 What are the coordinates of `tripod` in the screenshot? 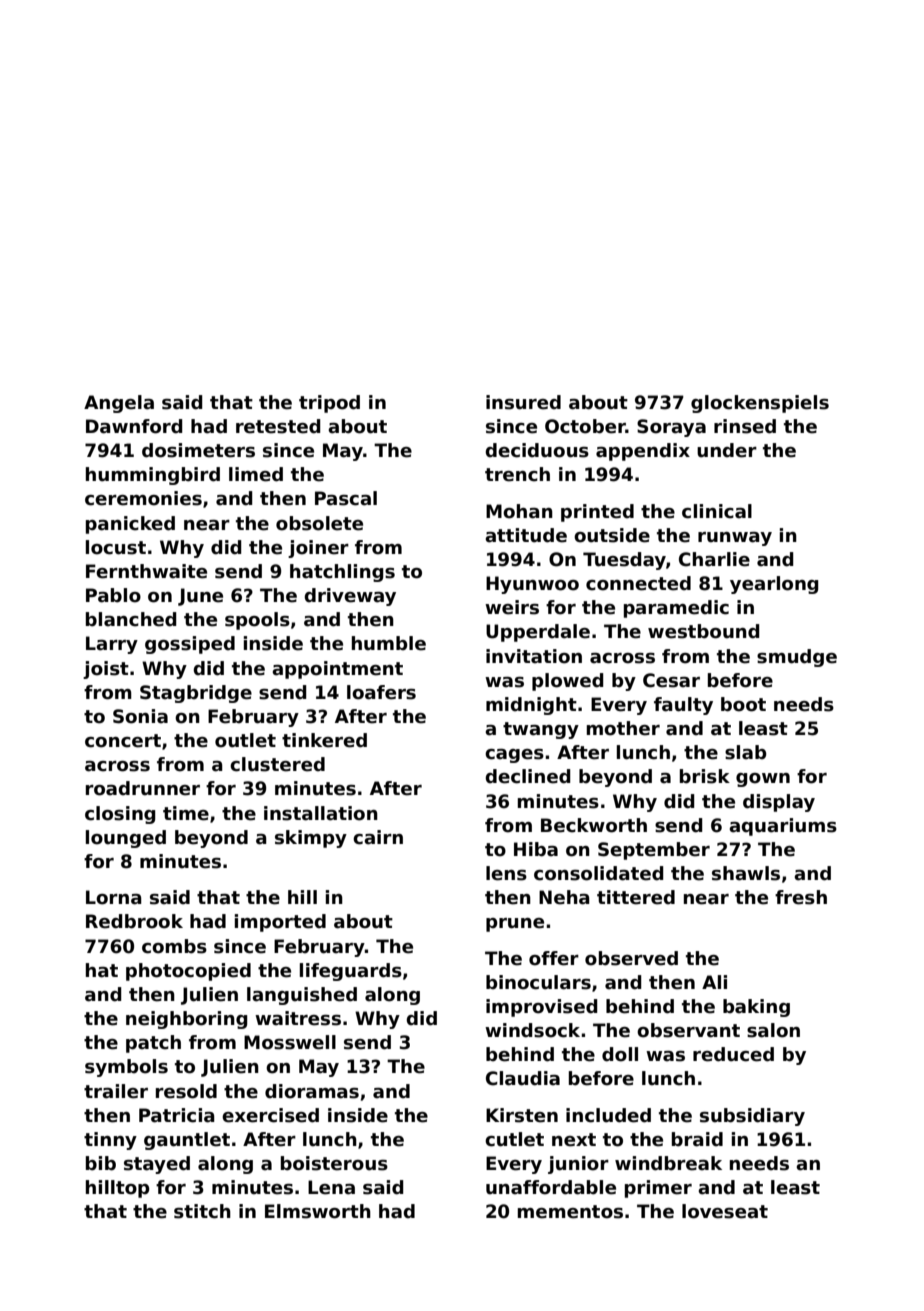 It's located at (329, 404).
